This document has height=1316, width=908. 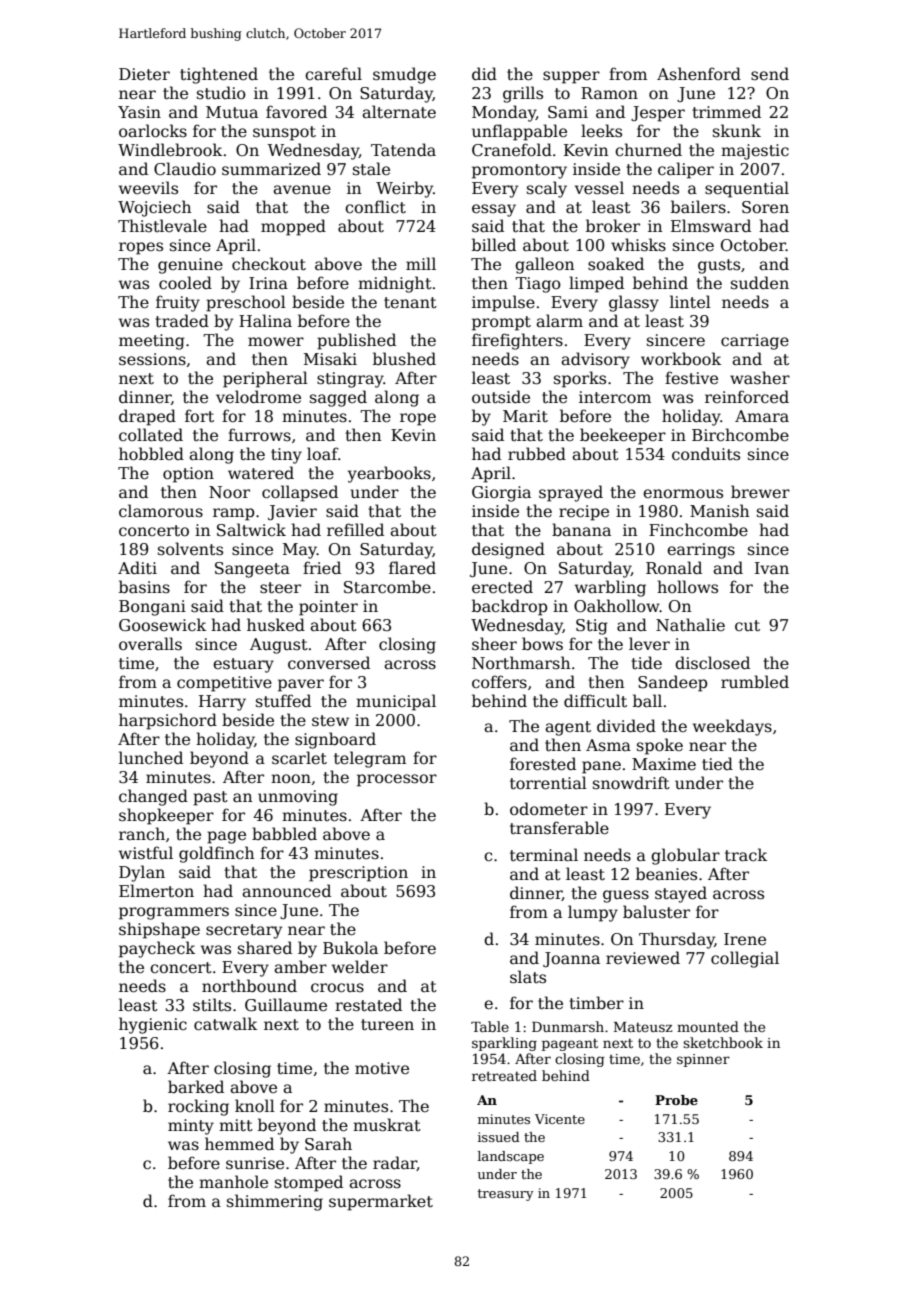 I want to click on minty, so click(x=191, y=1127).
